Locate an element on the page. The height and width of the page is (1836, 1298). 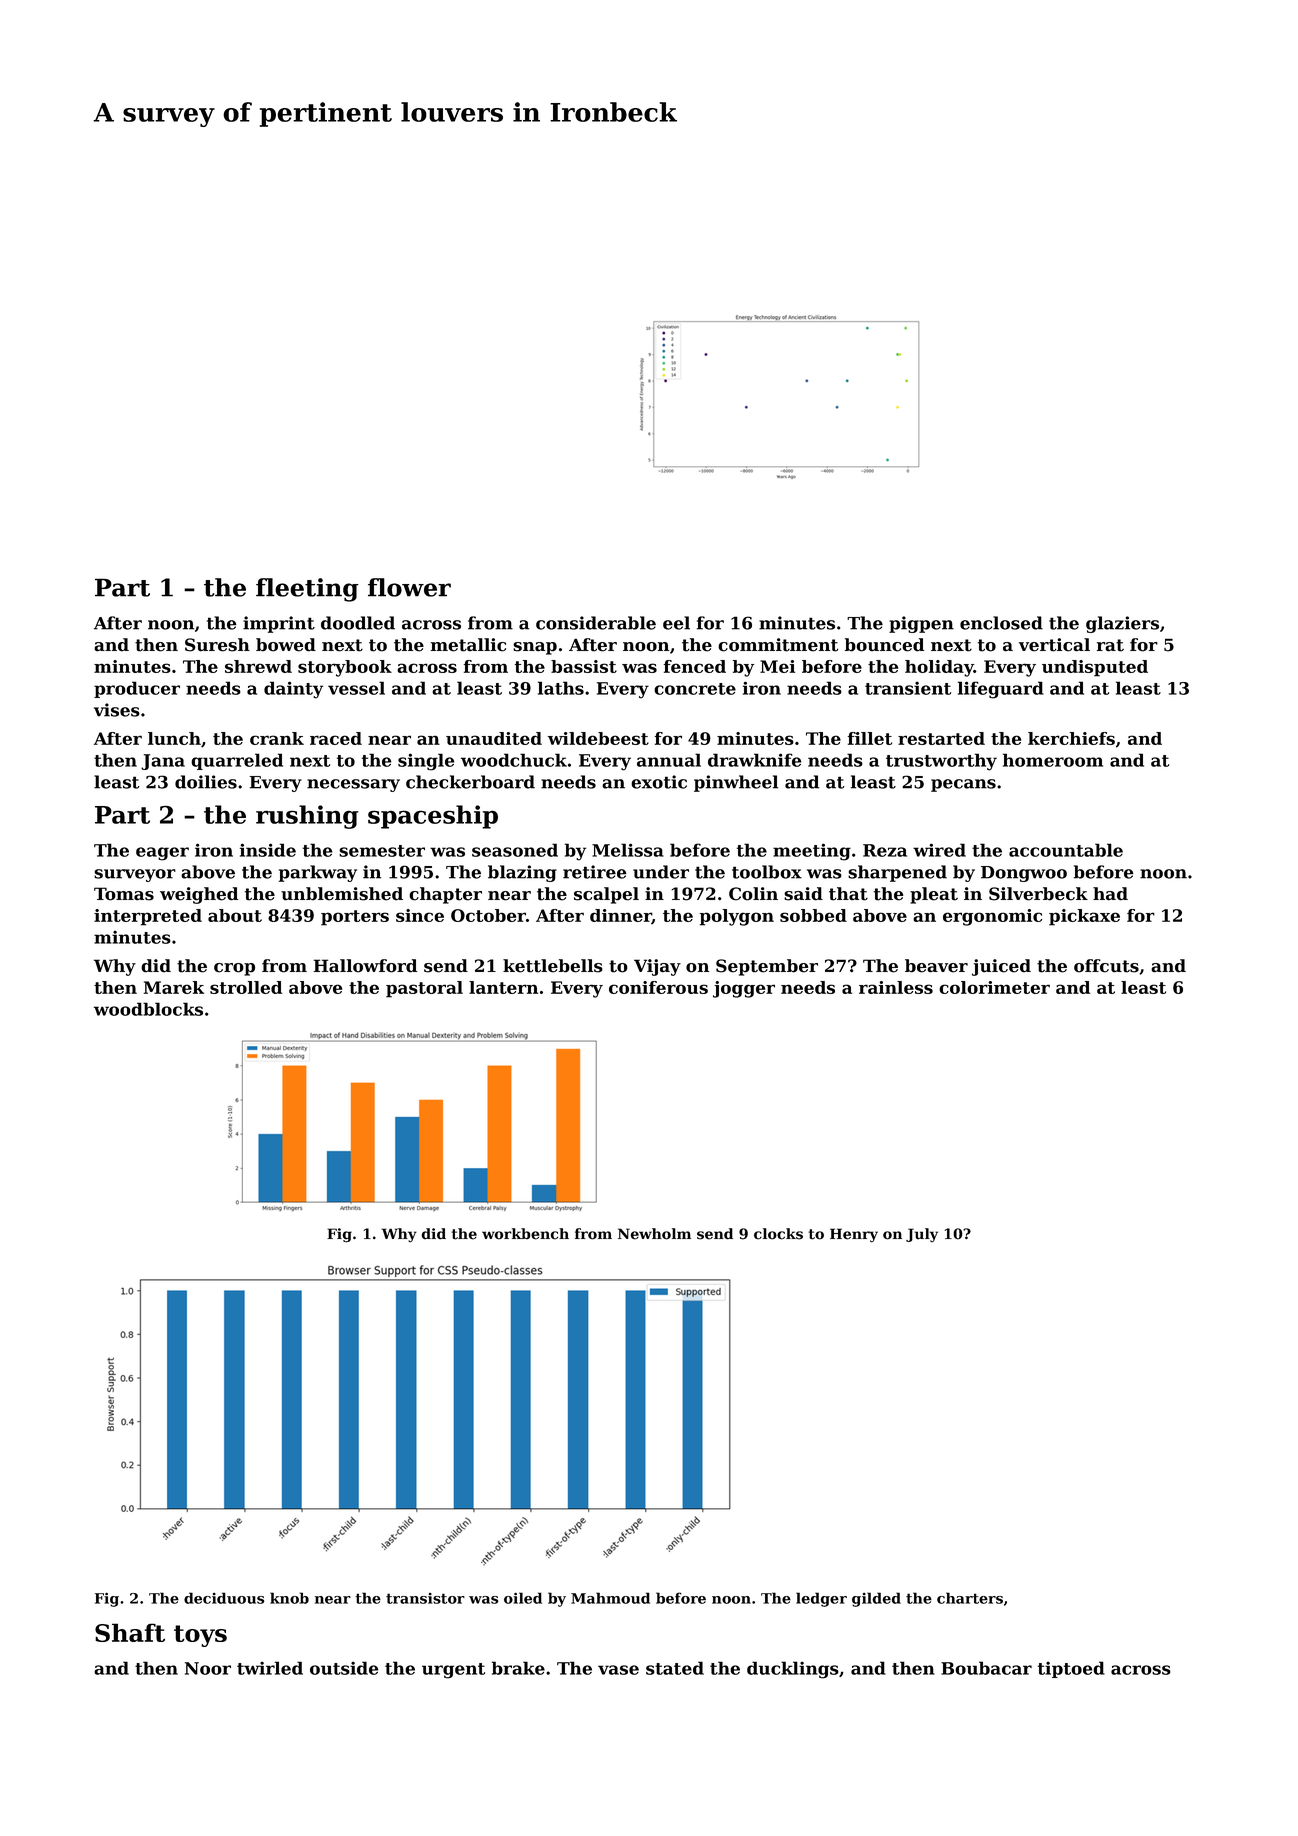
tiptoed is located at coordinates (1071, 1669).
